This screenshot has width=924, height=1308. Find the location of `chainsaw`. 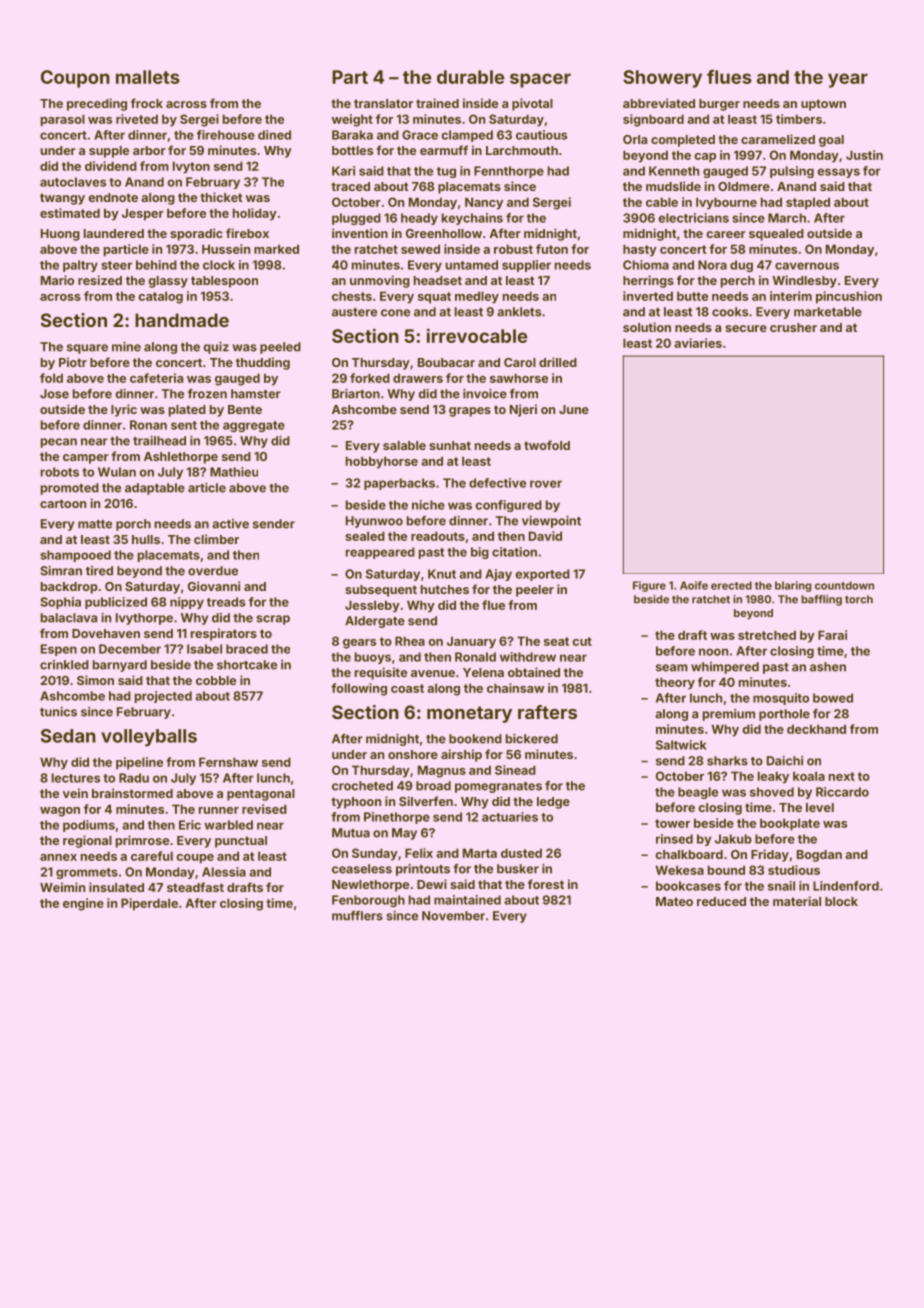

chainsaw is located at coordinates (515, 688).
